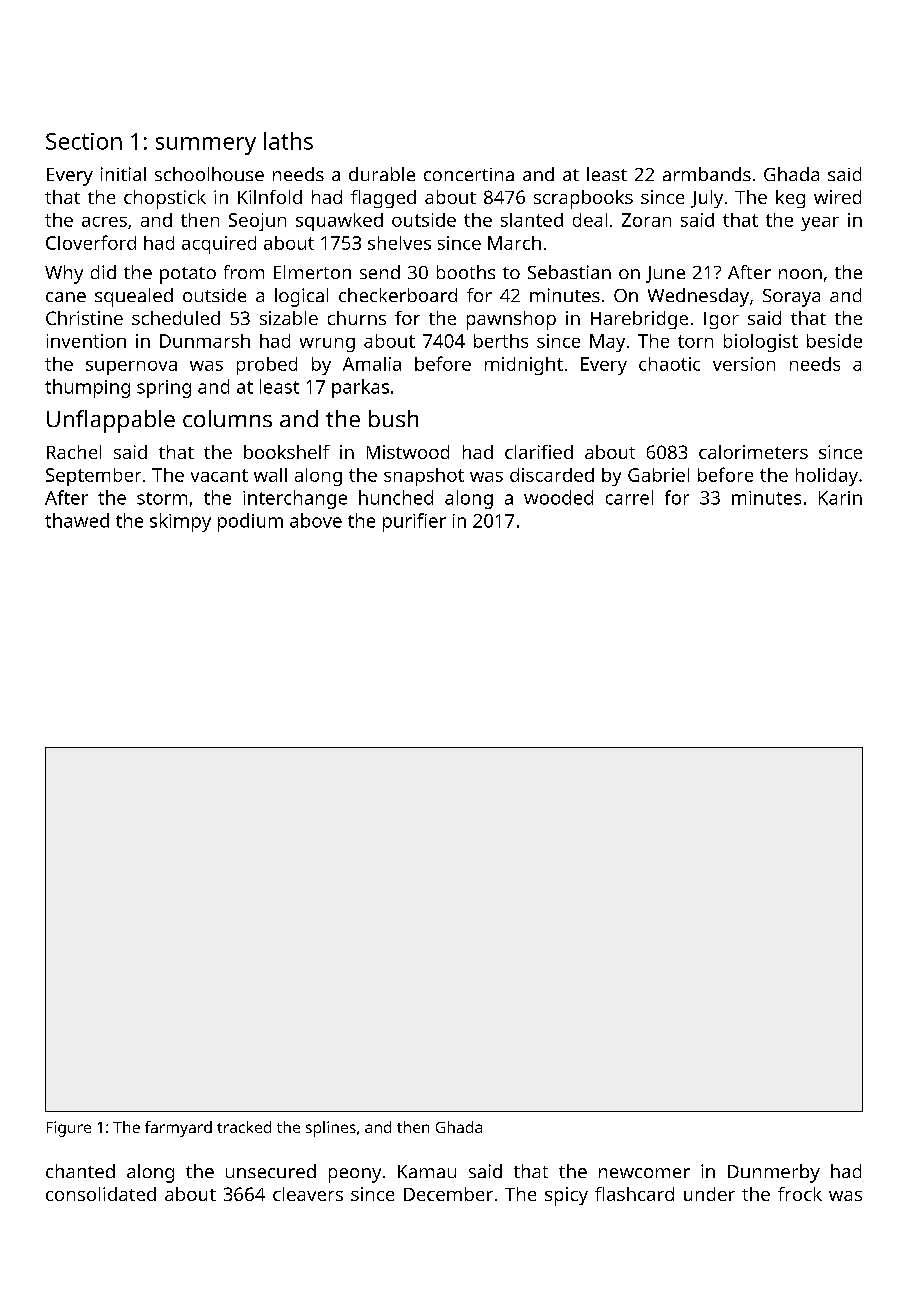 Image resolution: width=908 pixels, height=1316 pixels. Describe the element at coordinates (271, 1171) in the image. I see `unsecured` at that location.
